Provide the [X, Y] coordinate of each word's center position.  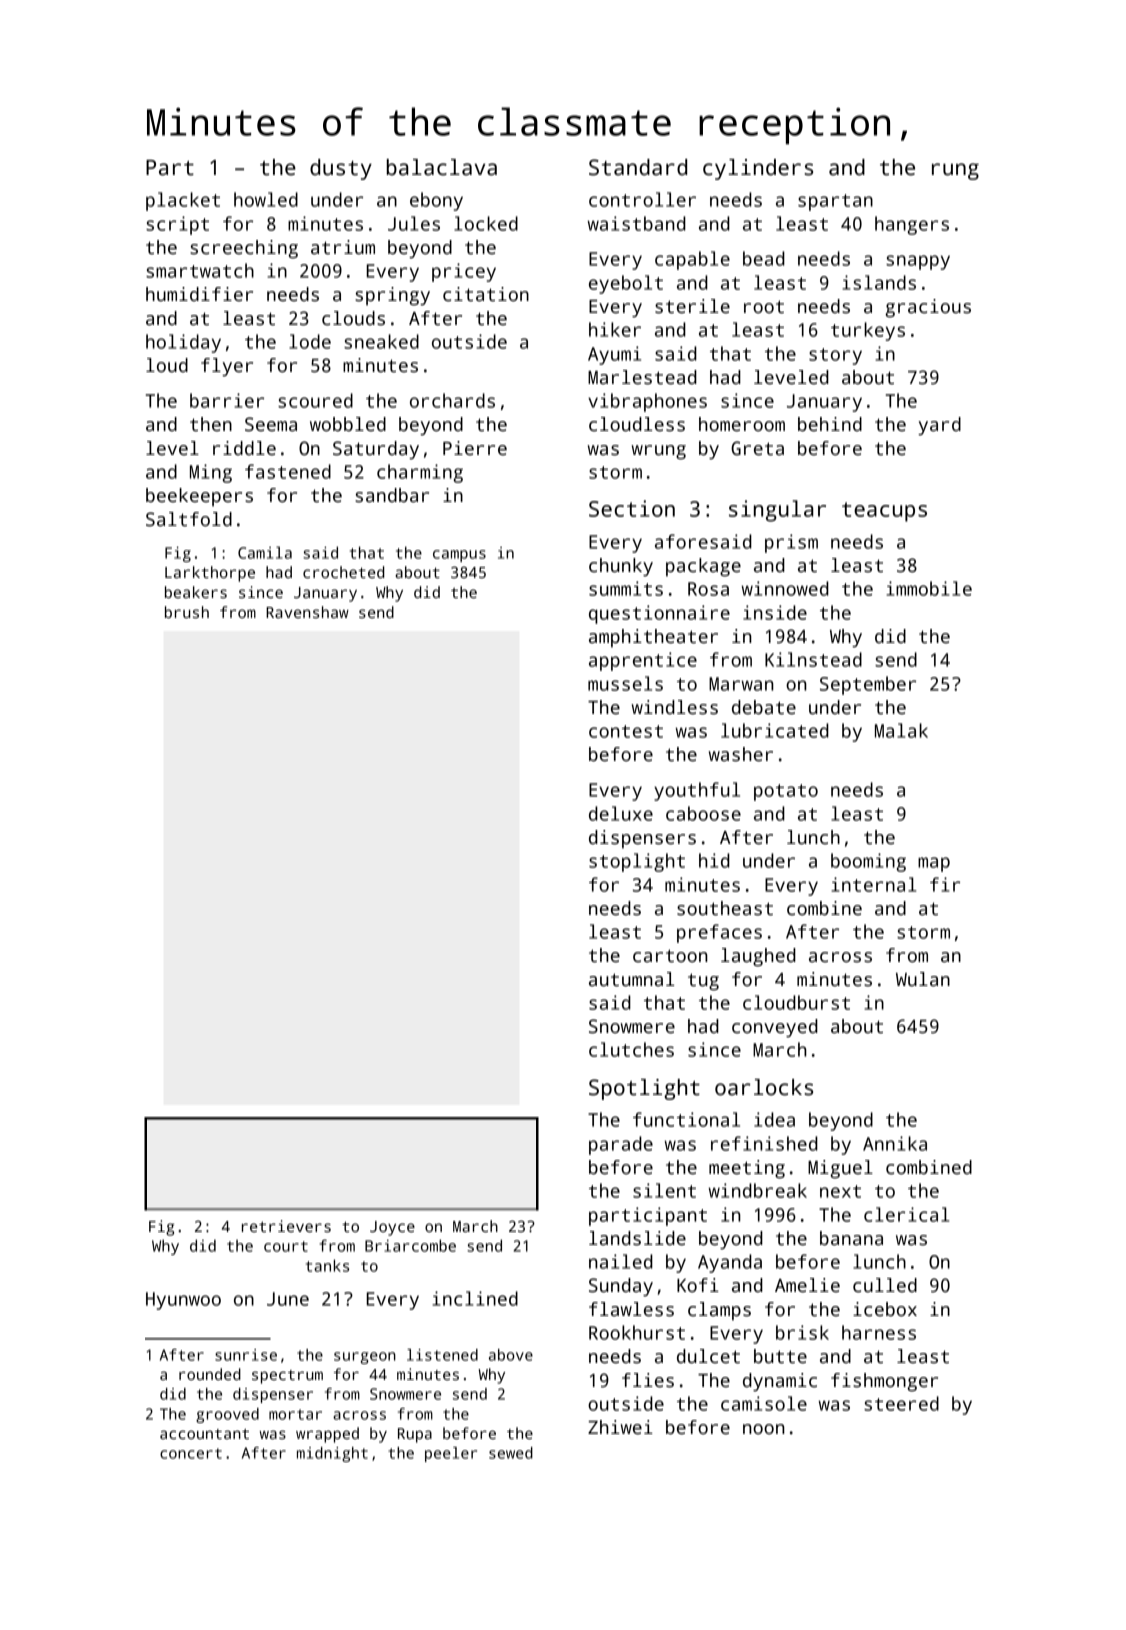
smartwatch [200, 270]
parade [621, 1145]
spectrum [287, 1377]
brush [187, 612]
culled [885, 1285]
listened [442, 1355]
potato [786, 792]
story [835, 356]
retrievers [286, 1226]
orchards [452, 400]
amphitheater [653, 638]
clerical [906, 1214]
